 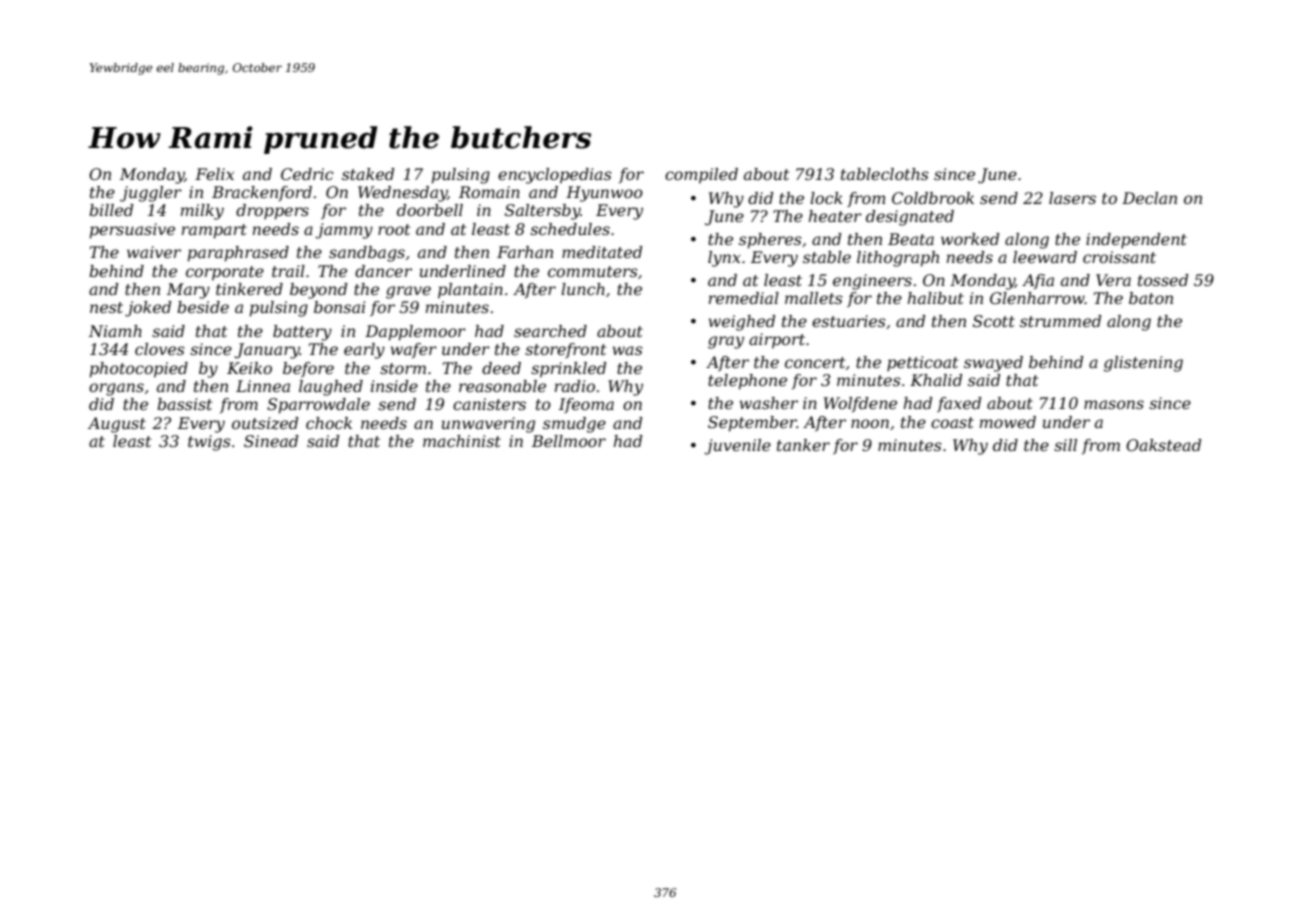 I want to click on baton, so click(x=1151, y=298).
